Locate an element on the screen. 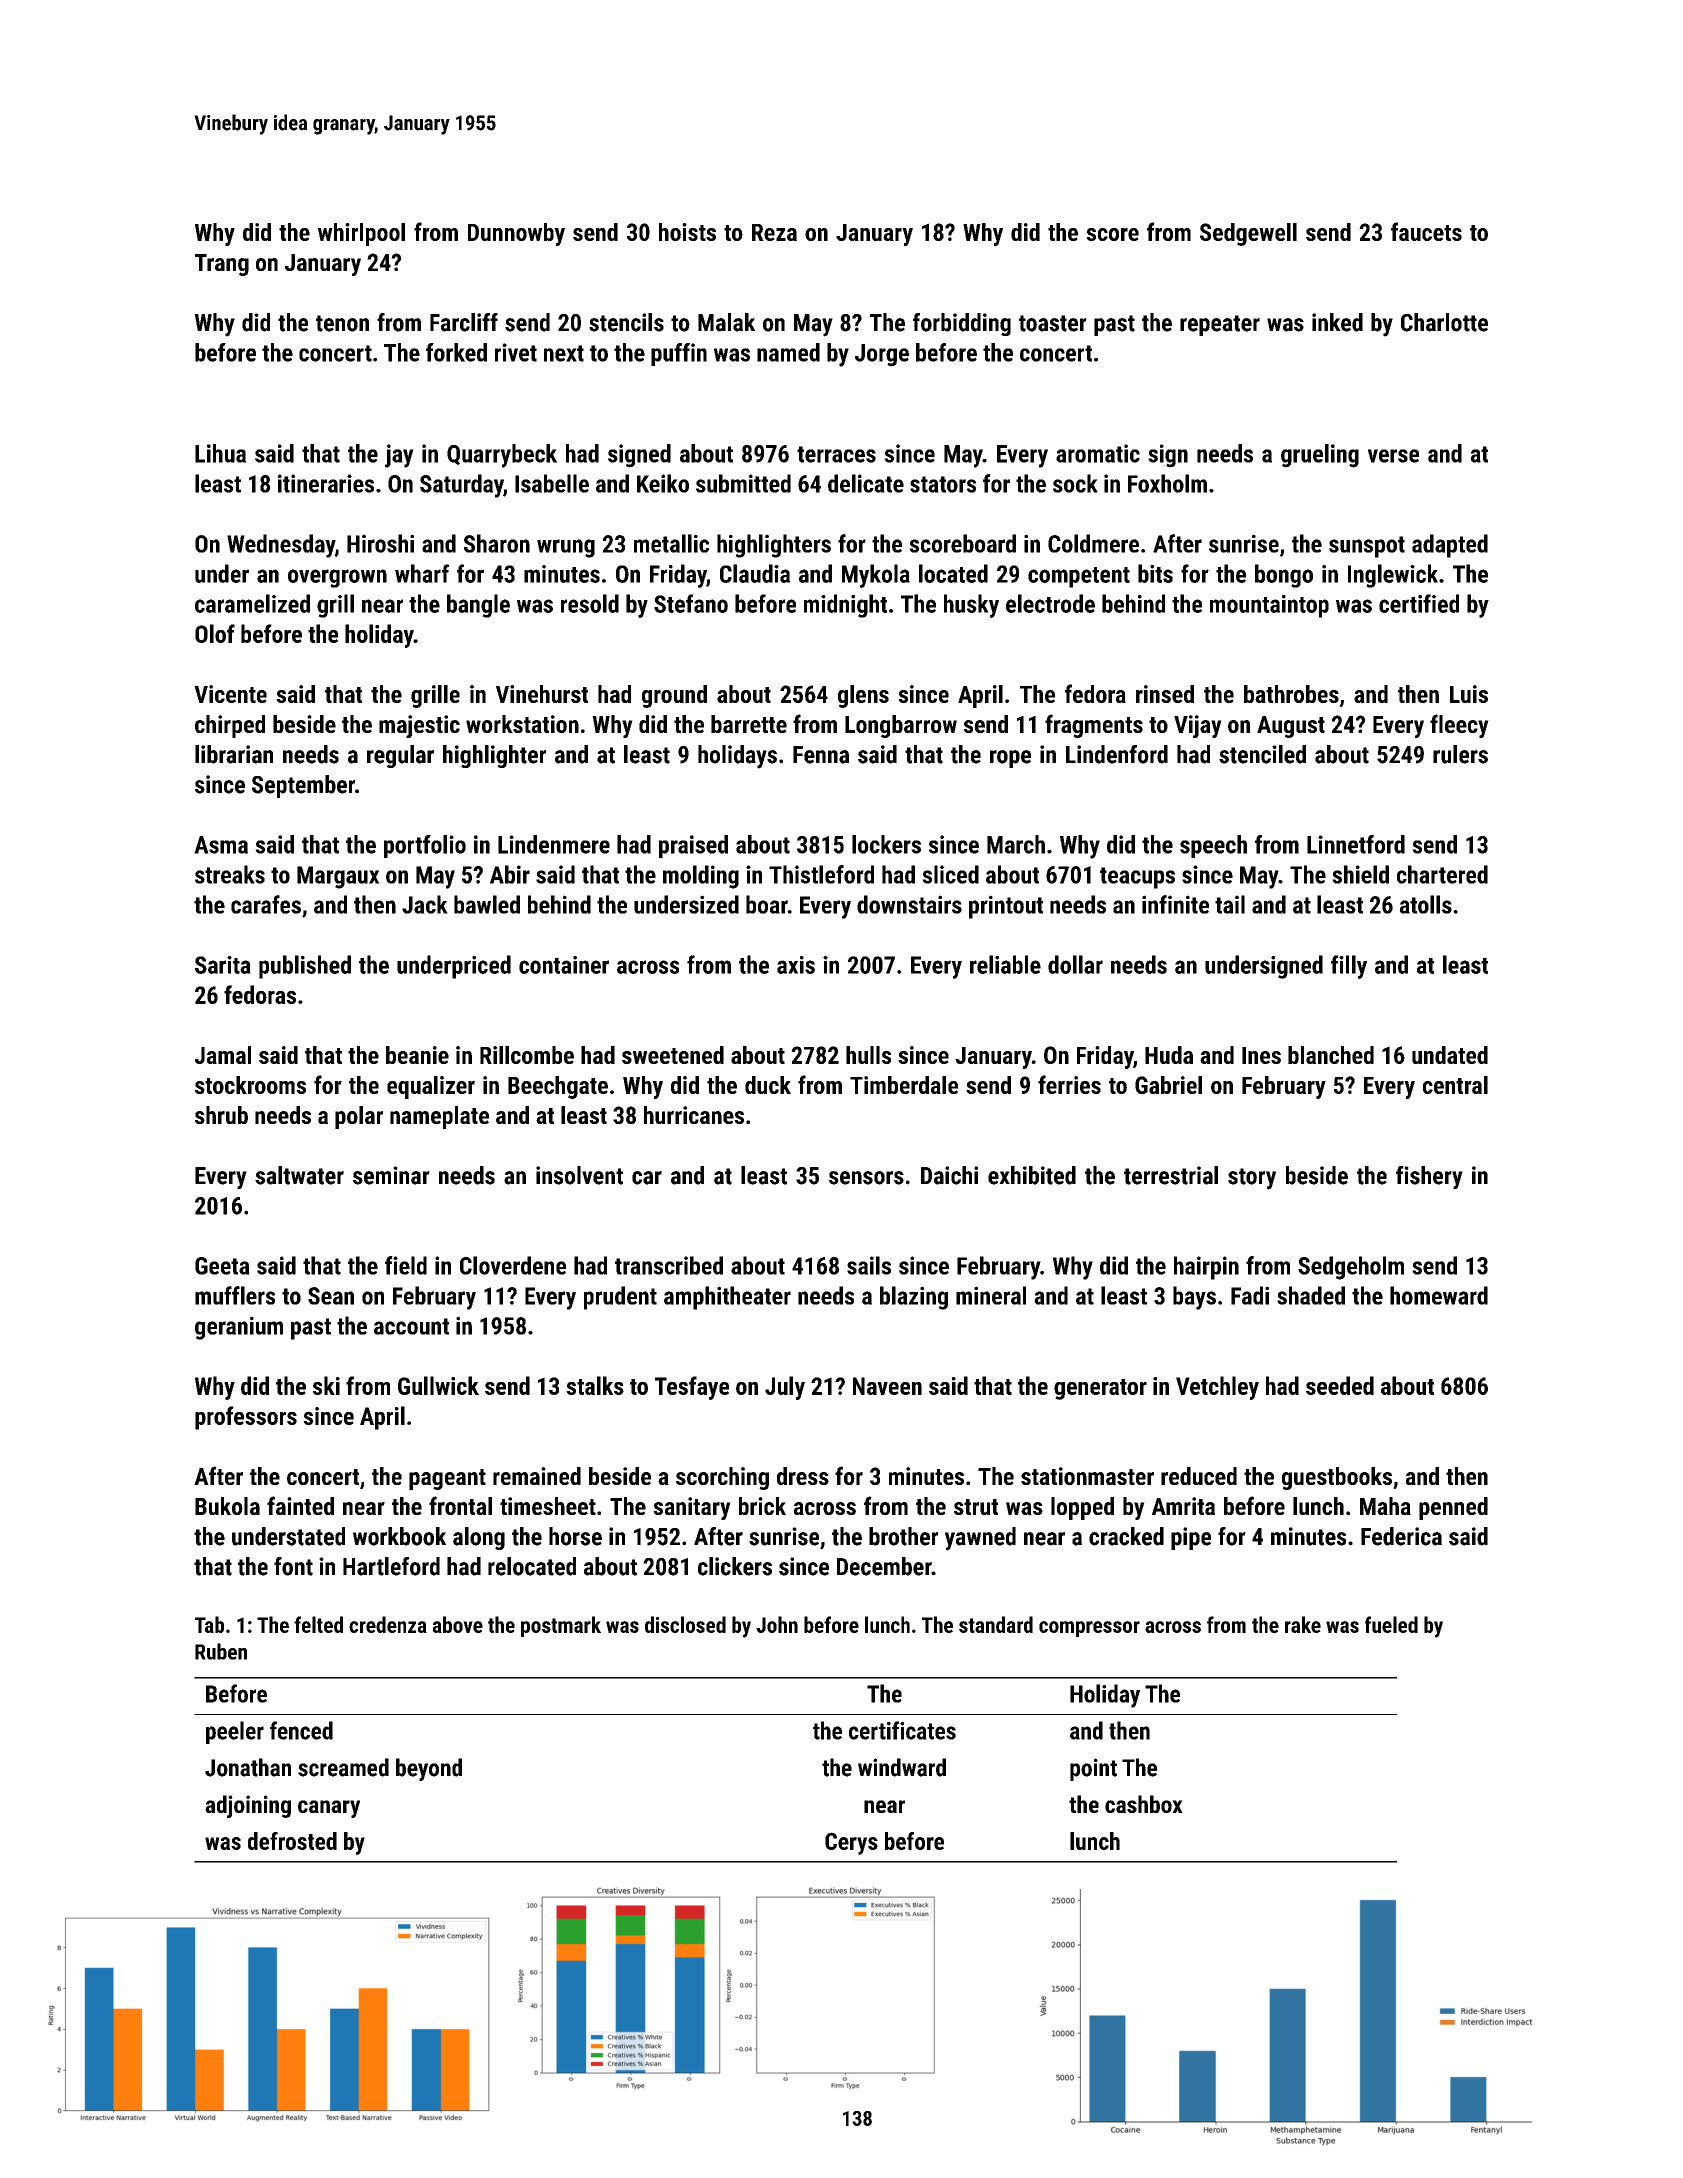 This screenshot has width=1683, height=2178. felted is located at coordinates (318, 1624).
